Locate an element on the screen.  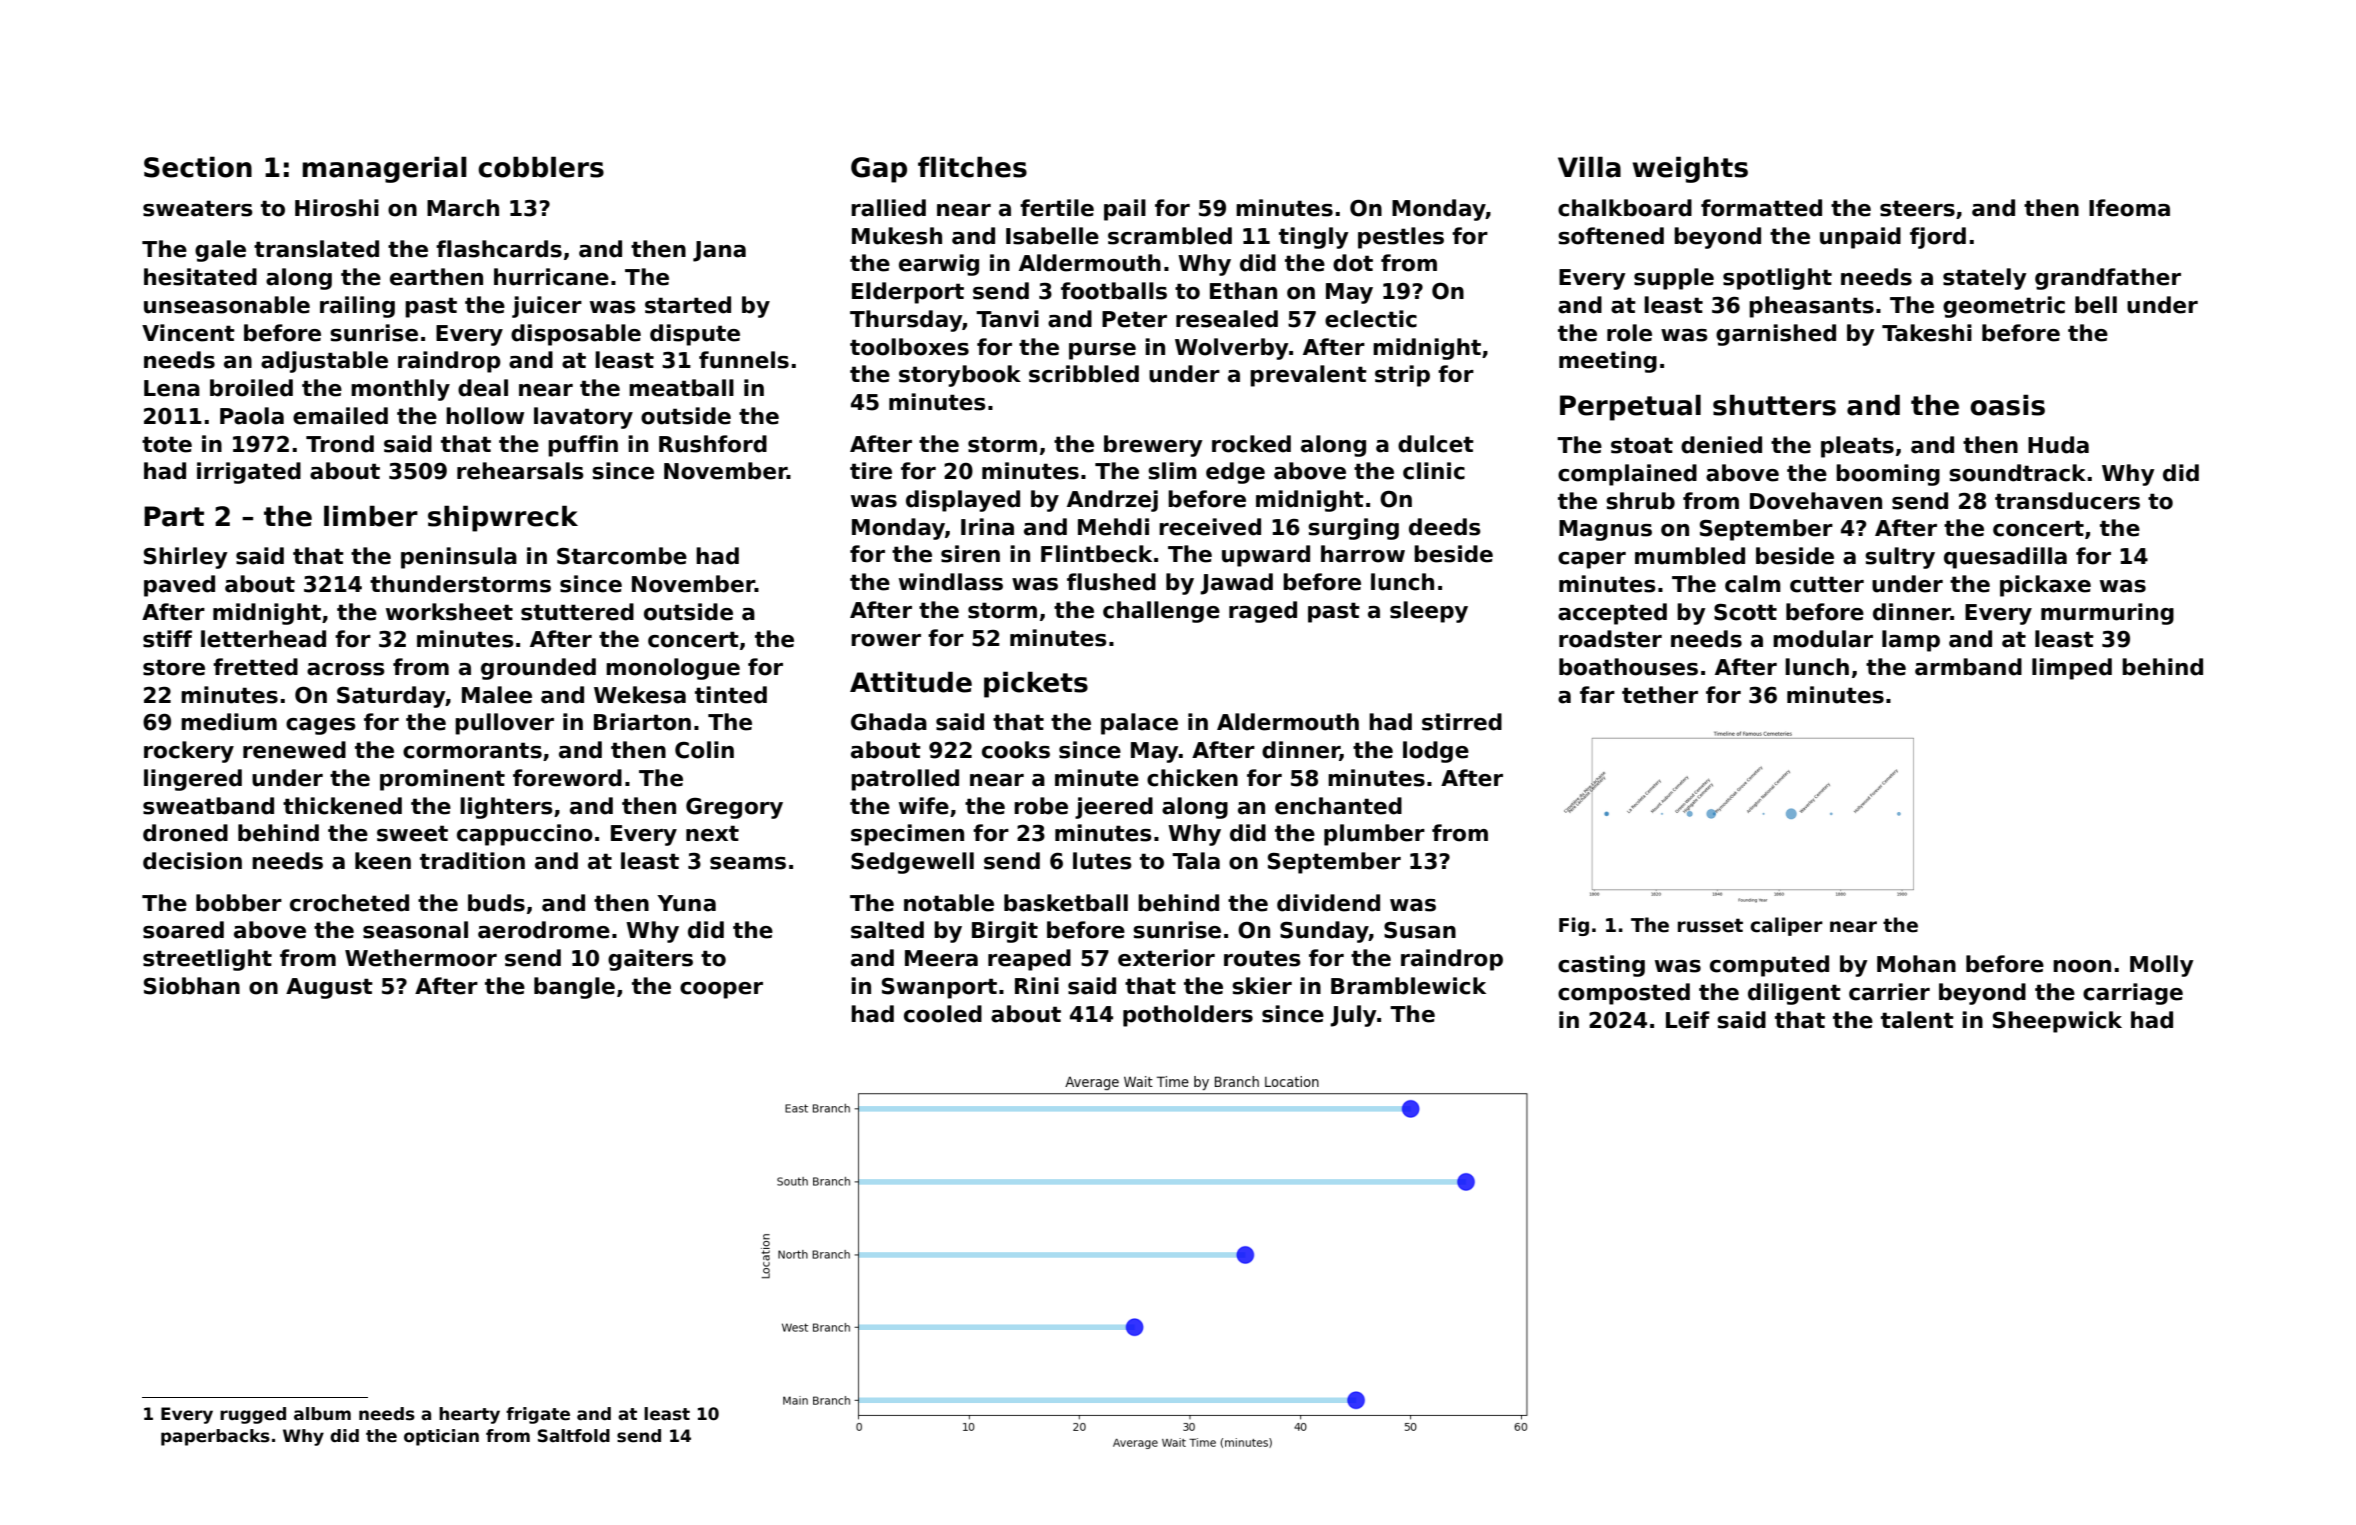
Saltfold is located at coordinates (574, 1436).
